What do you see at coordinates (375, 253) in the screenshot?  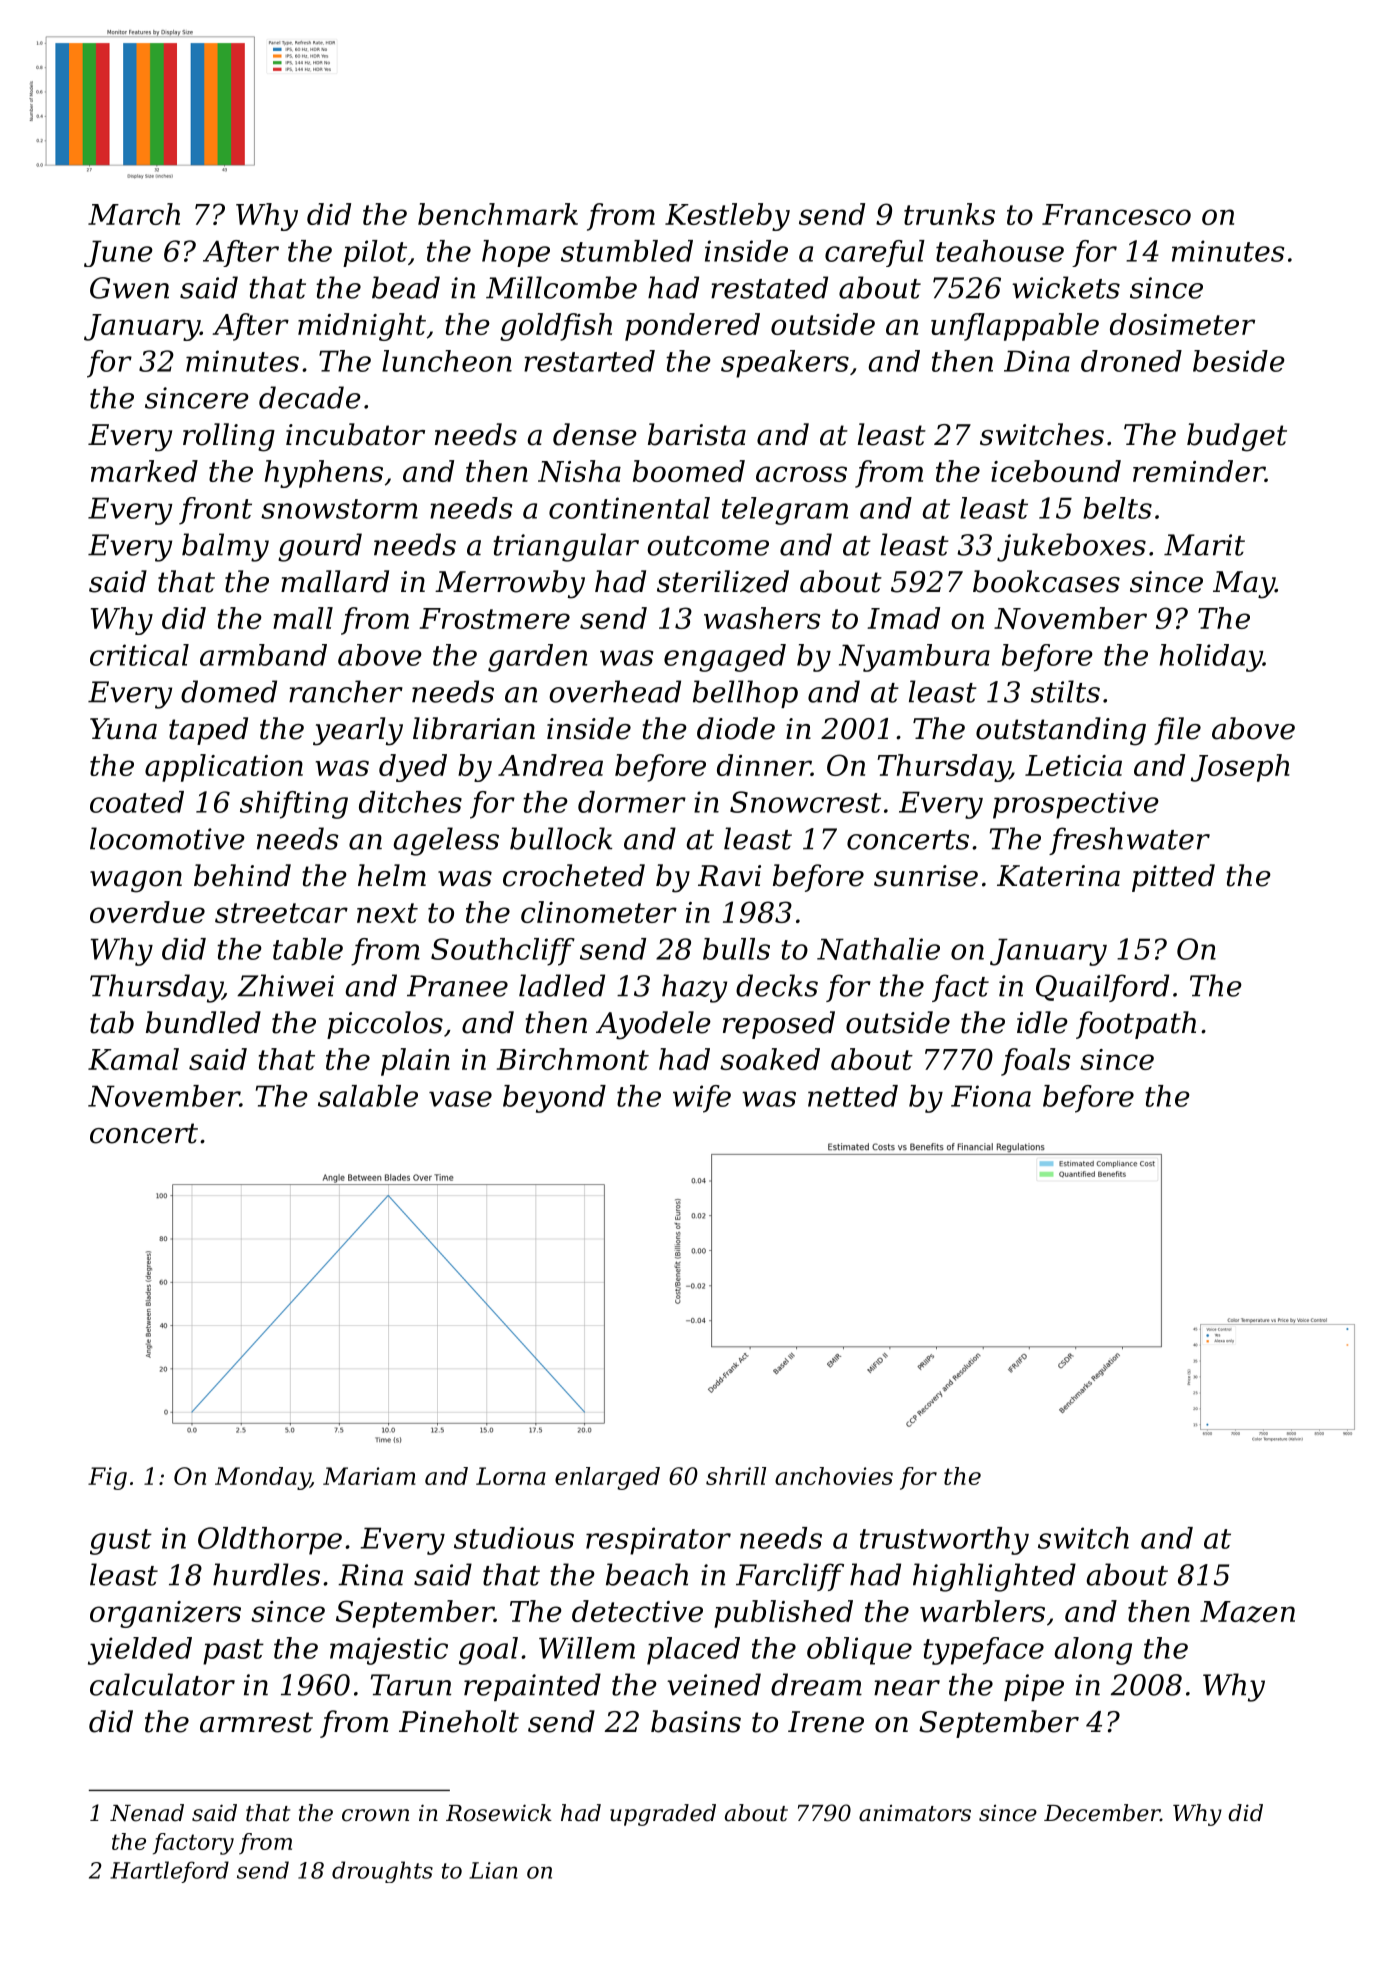 I see `pilot` at bounding box center [375, 253].
